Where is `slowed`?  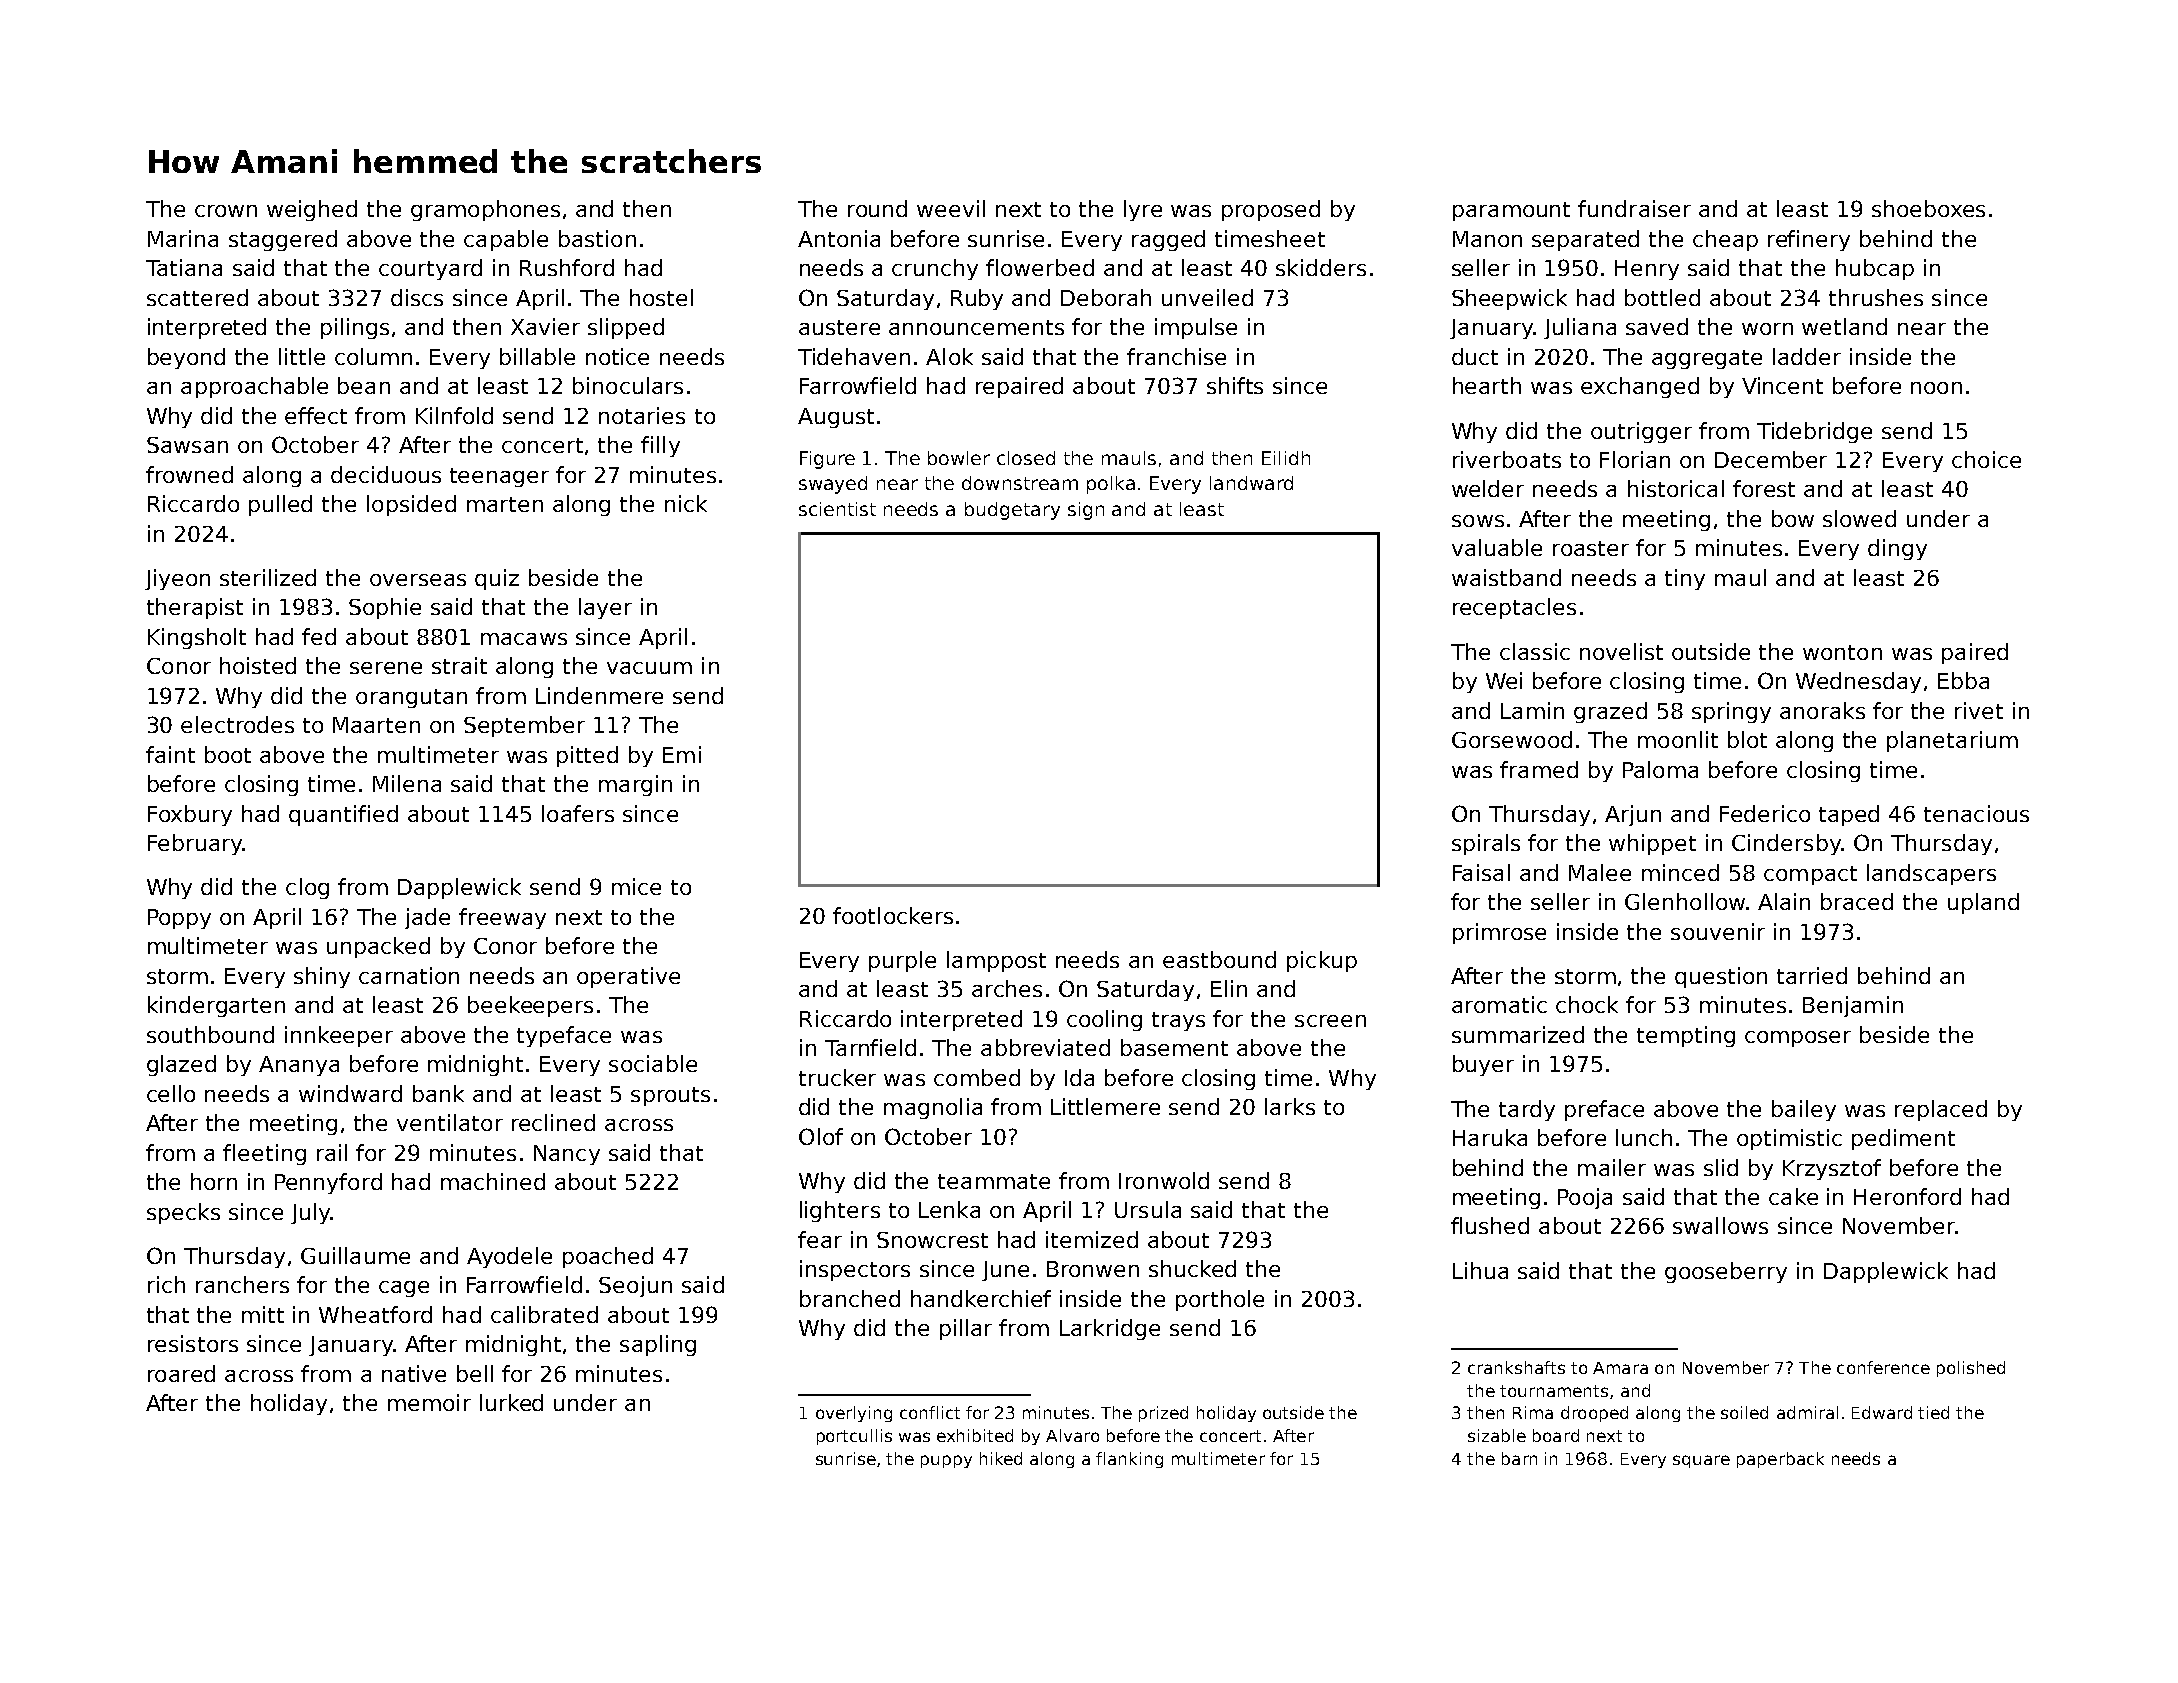 slowed is located at coordinates (1859, 518).
